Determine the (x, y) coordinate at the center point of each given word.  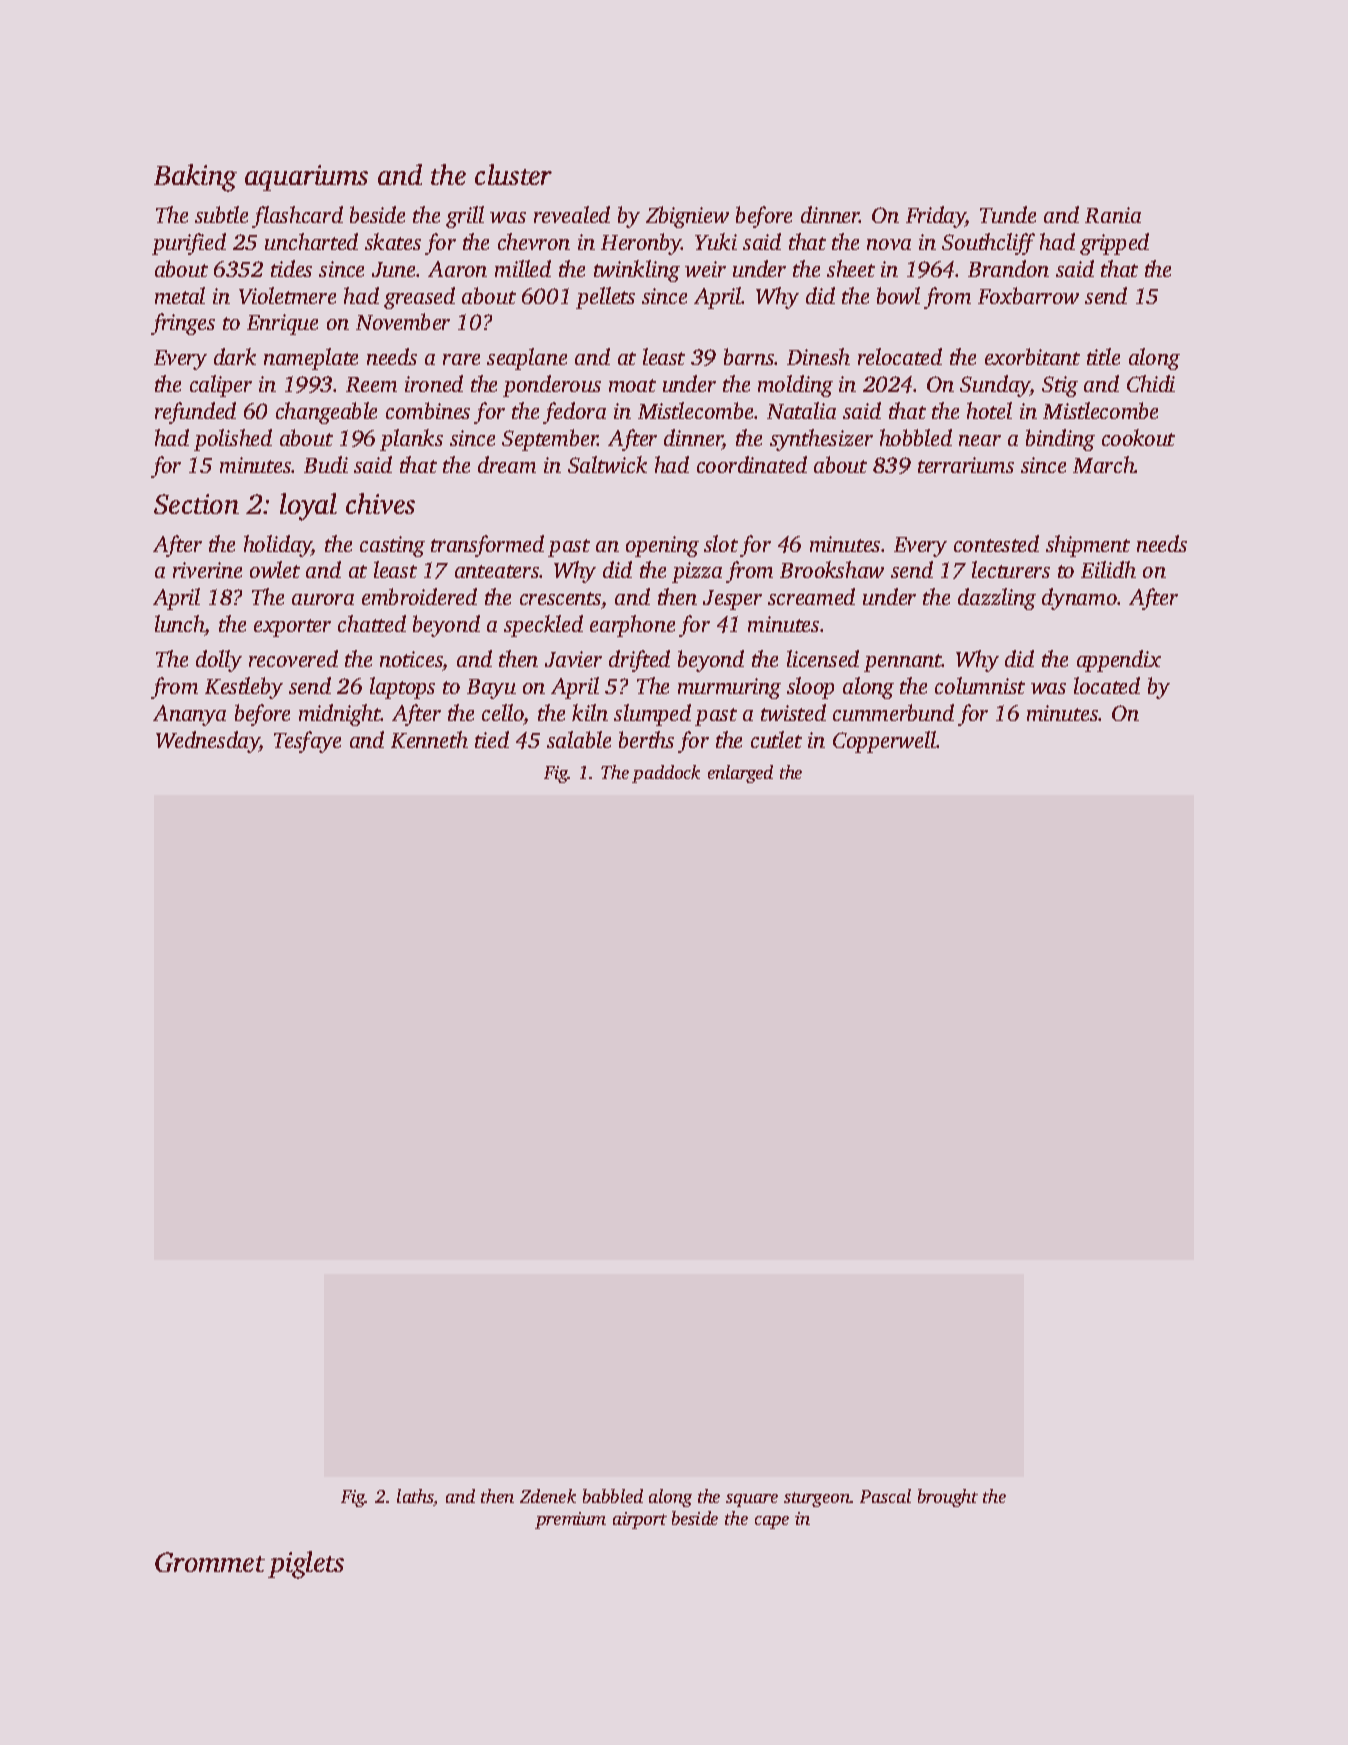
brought (948, 1498)
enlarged (740, 774)
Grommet (210, 1562)
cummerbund (893, 712)
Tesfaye (307, 742)
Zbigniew (687, 217)
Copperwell (884, 742)
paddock (666, 774)
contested (996, 543)
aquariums (306, 178)
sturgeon (817, 1499)
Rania (1113, 215)
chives (380, 503)
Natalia (801, 410)
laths (415, 1497)
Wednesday (208, 742)
